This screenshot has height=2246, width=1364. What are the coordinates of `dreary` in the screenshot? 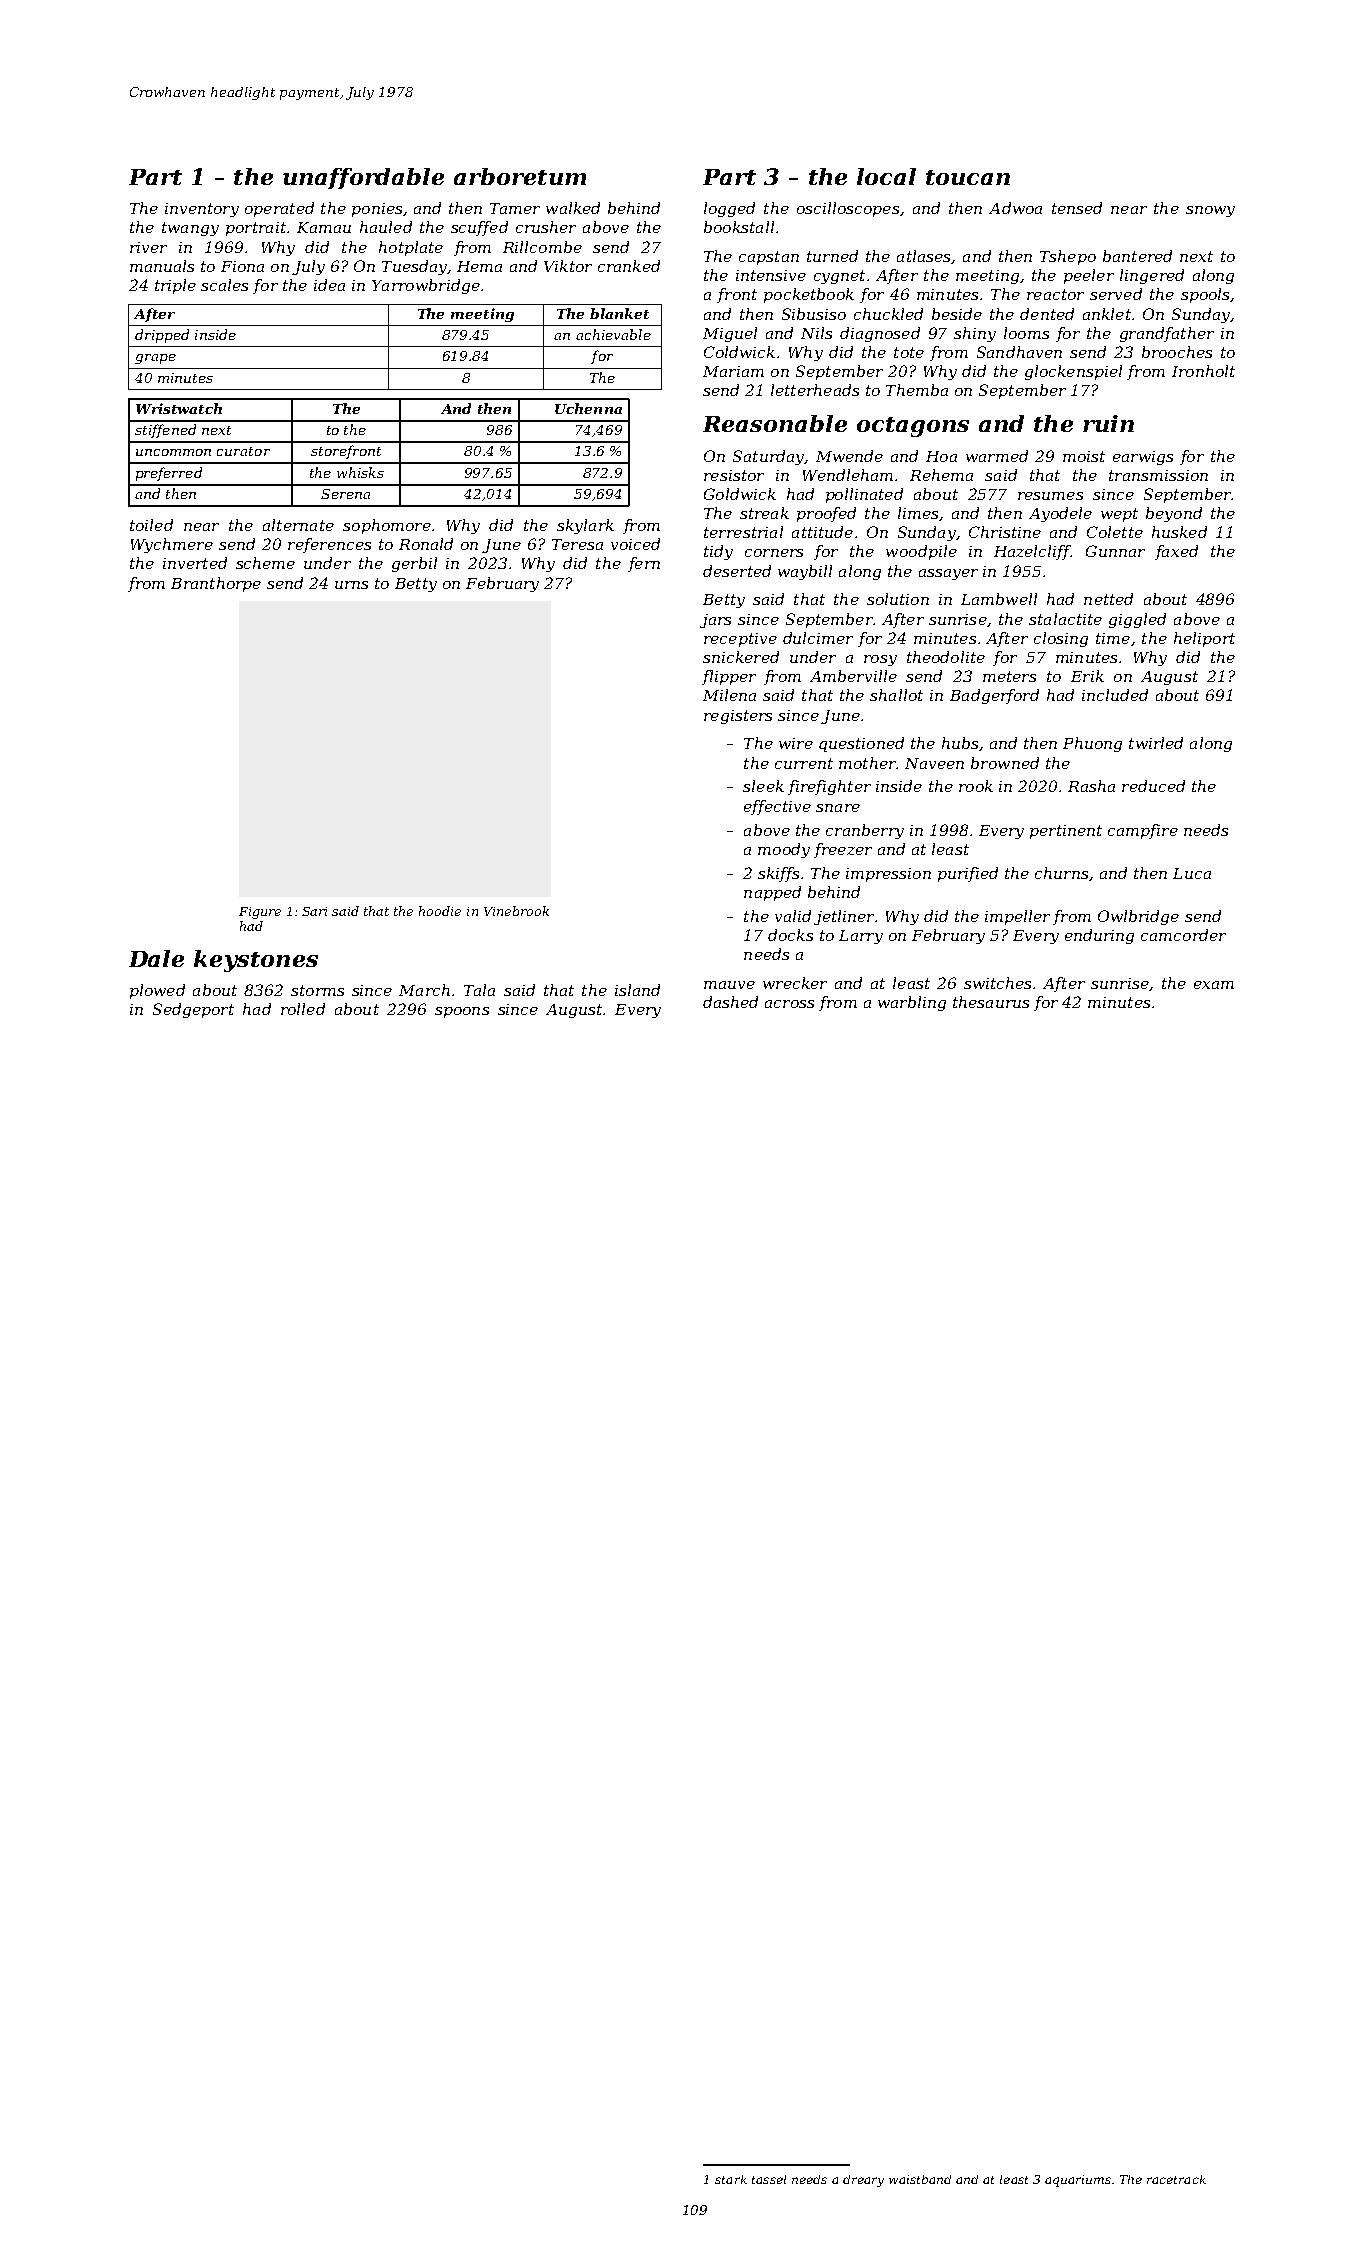 It's located at (863, 2181).
